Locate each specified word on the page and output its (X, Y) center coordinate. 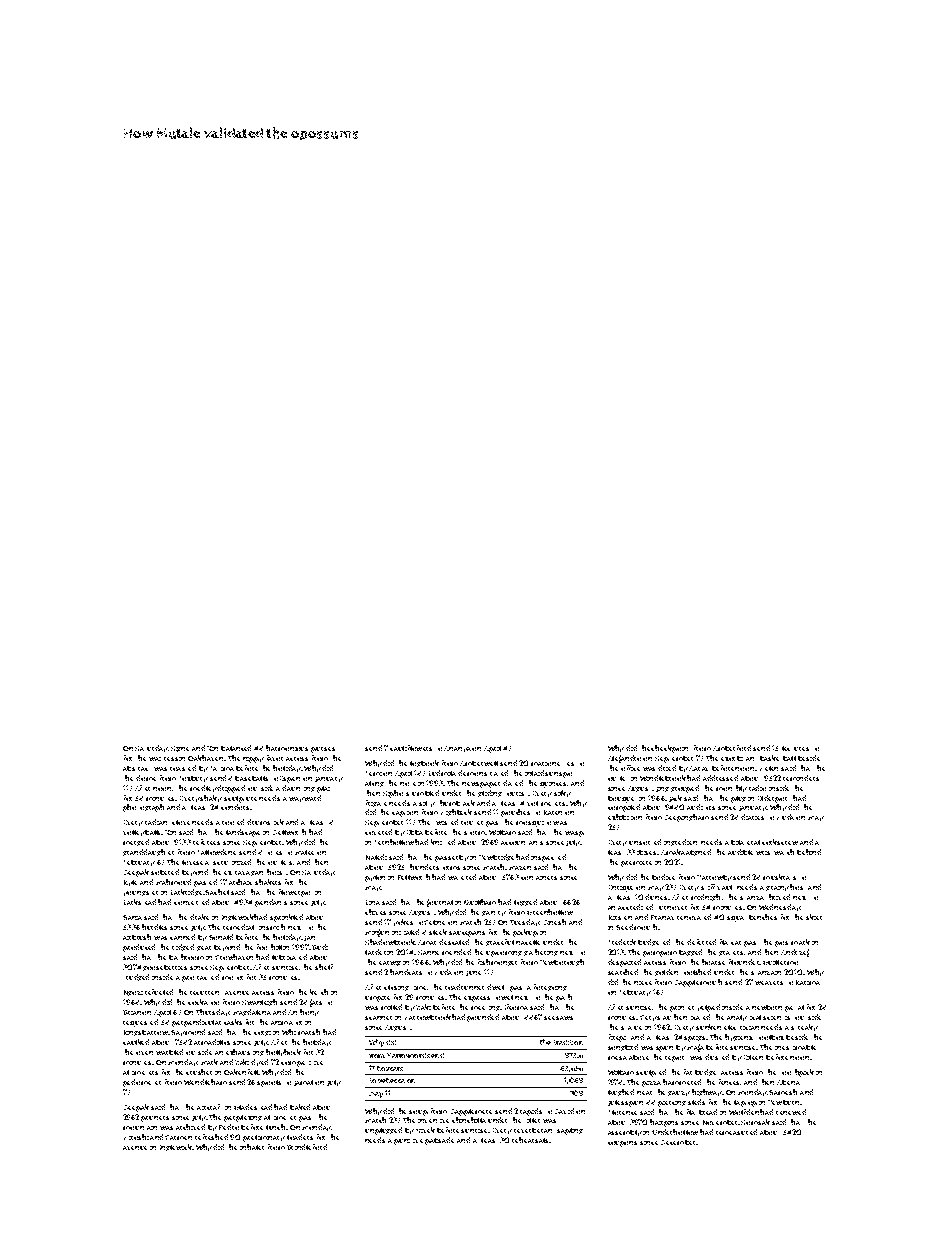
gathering (541, 952)
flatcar (730, 942)
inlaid (534, 773)
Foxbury (194, 779)
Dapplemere (471, 1112)
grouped (685, 789)
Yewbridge (496, 857)
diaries (752, 817)
